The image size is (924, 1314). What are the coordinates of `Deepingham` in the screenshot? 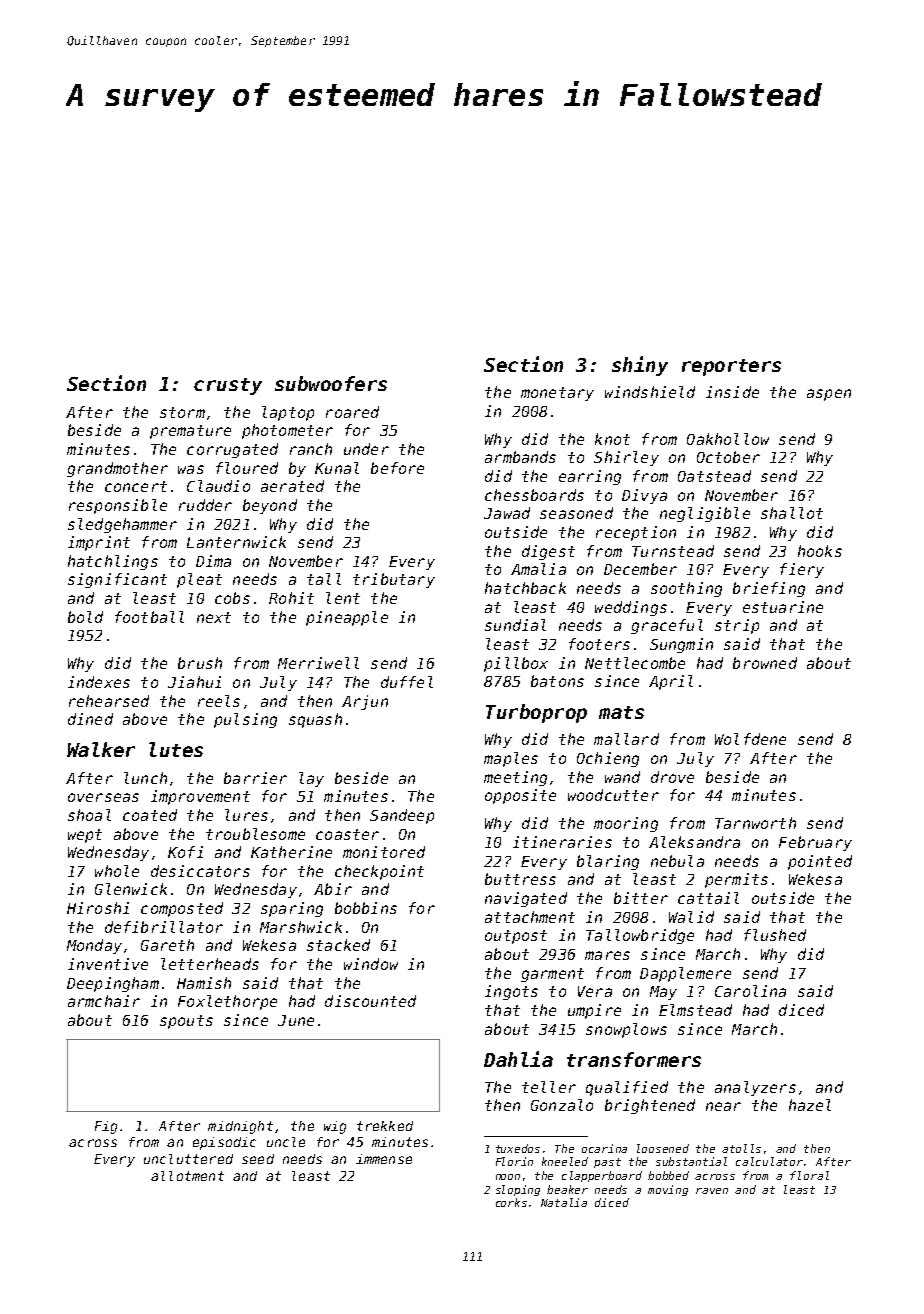 It's located at (113, 984).
